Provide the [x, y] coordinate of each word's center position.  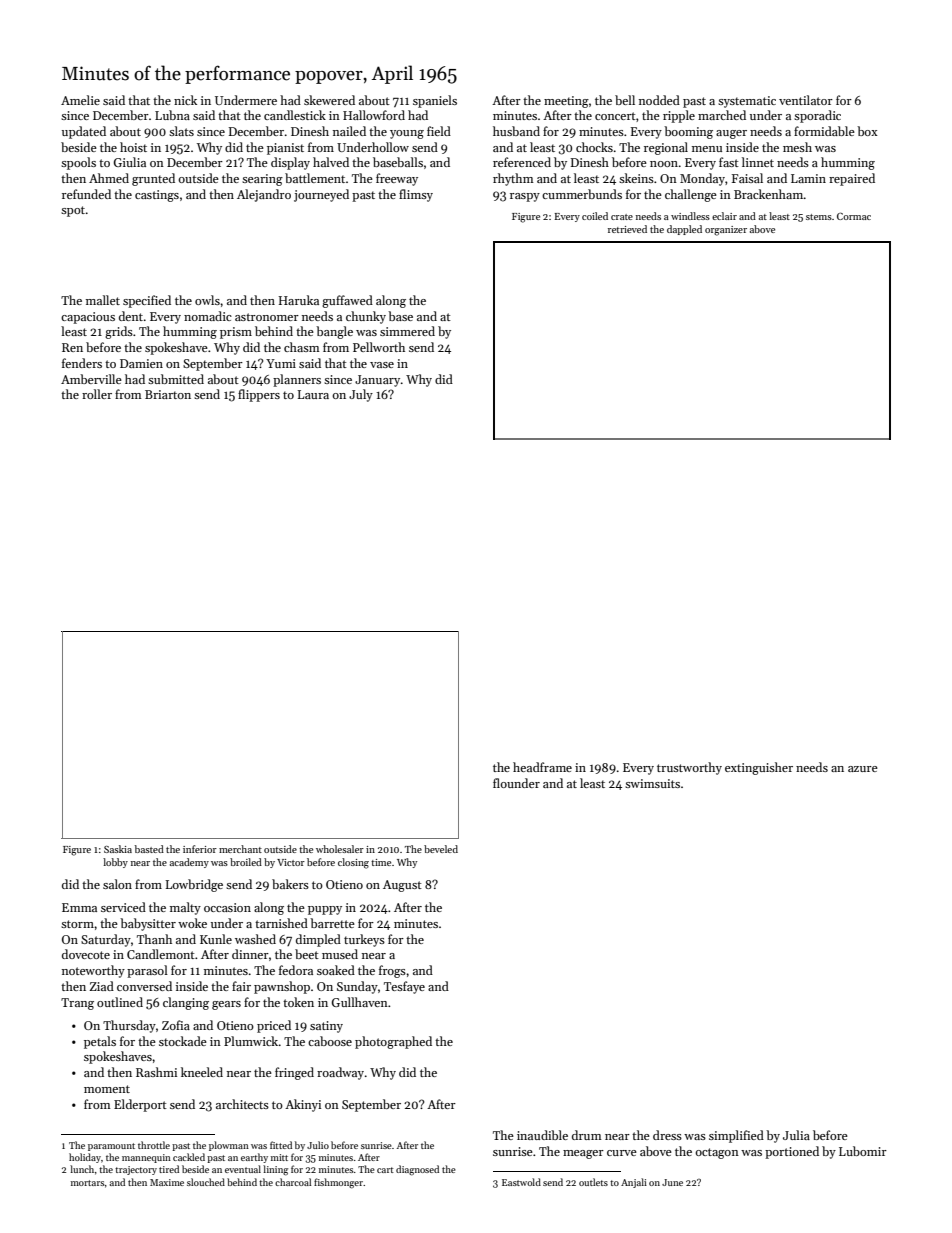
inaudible [542, 1135]
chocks [594, 147]
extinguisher [759, 768]
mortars [88, 1183]
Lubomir [863, 1151]
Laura [313, 394]
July [361, 395]
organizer [726, 231]
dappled [684, 230]
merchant [240, 849]
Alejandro [264, 195]
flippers [259, 395]
